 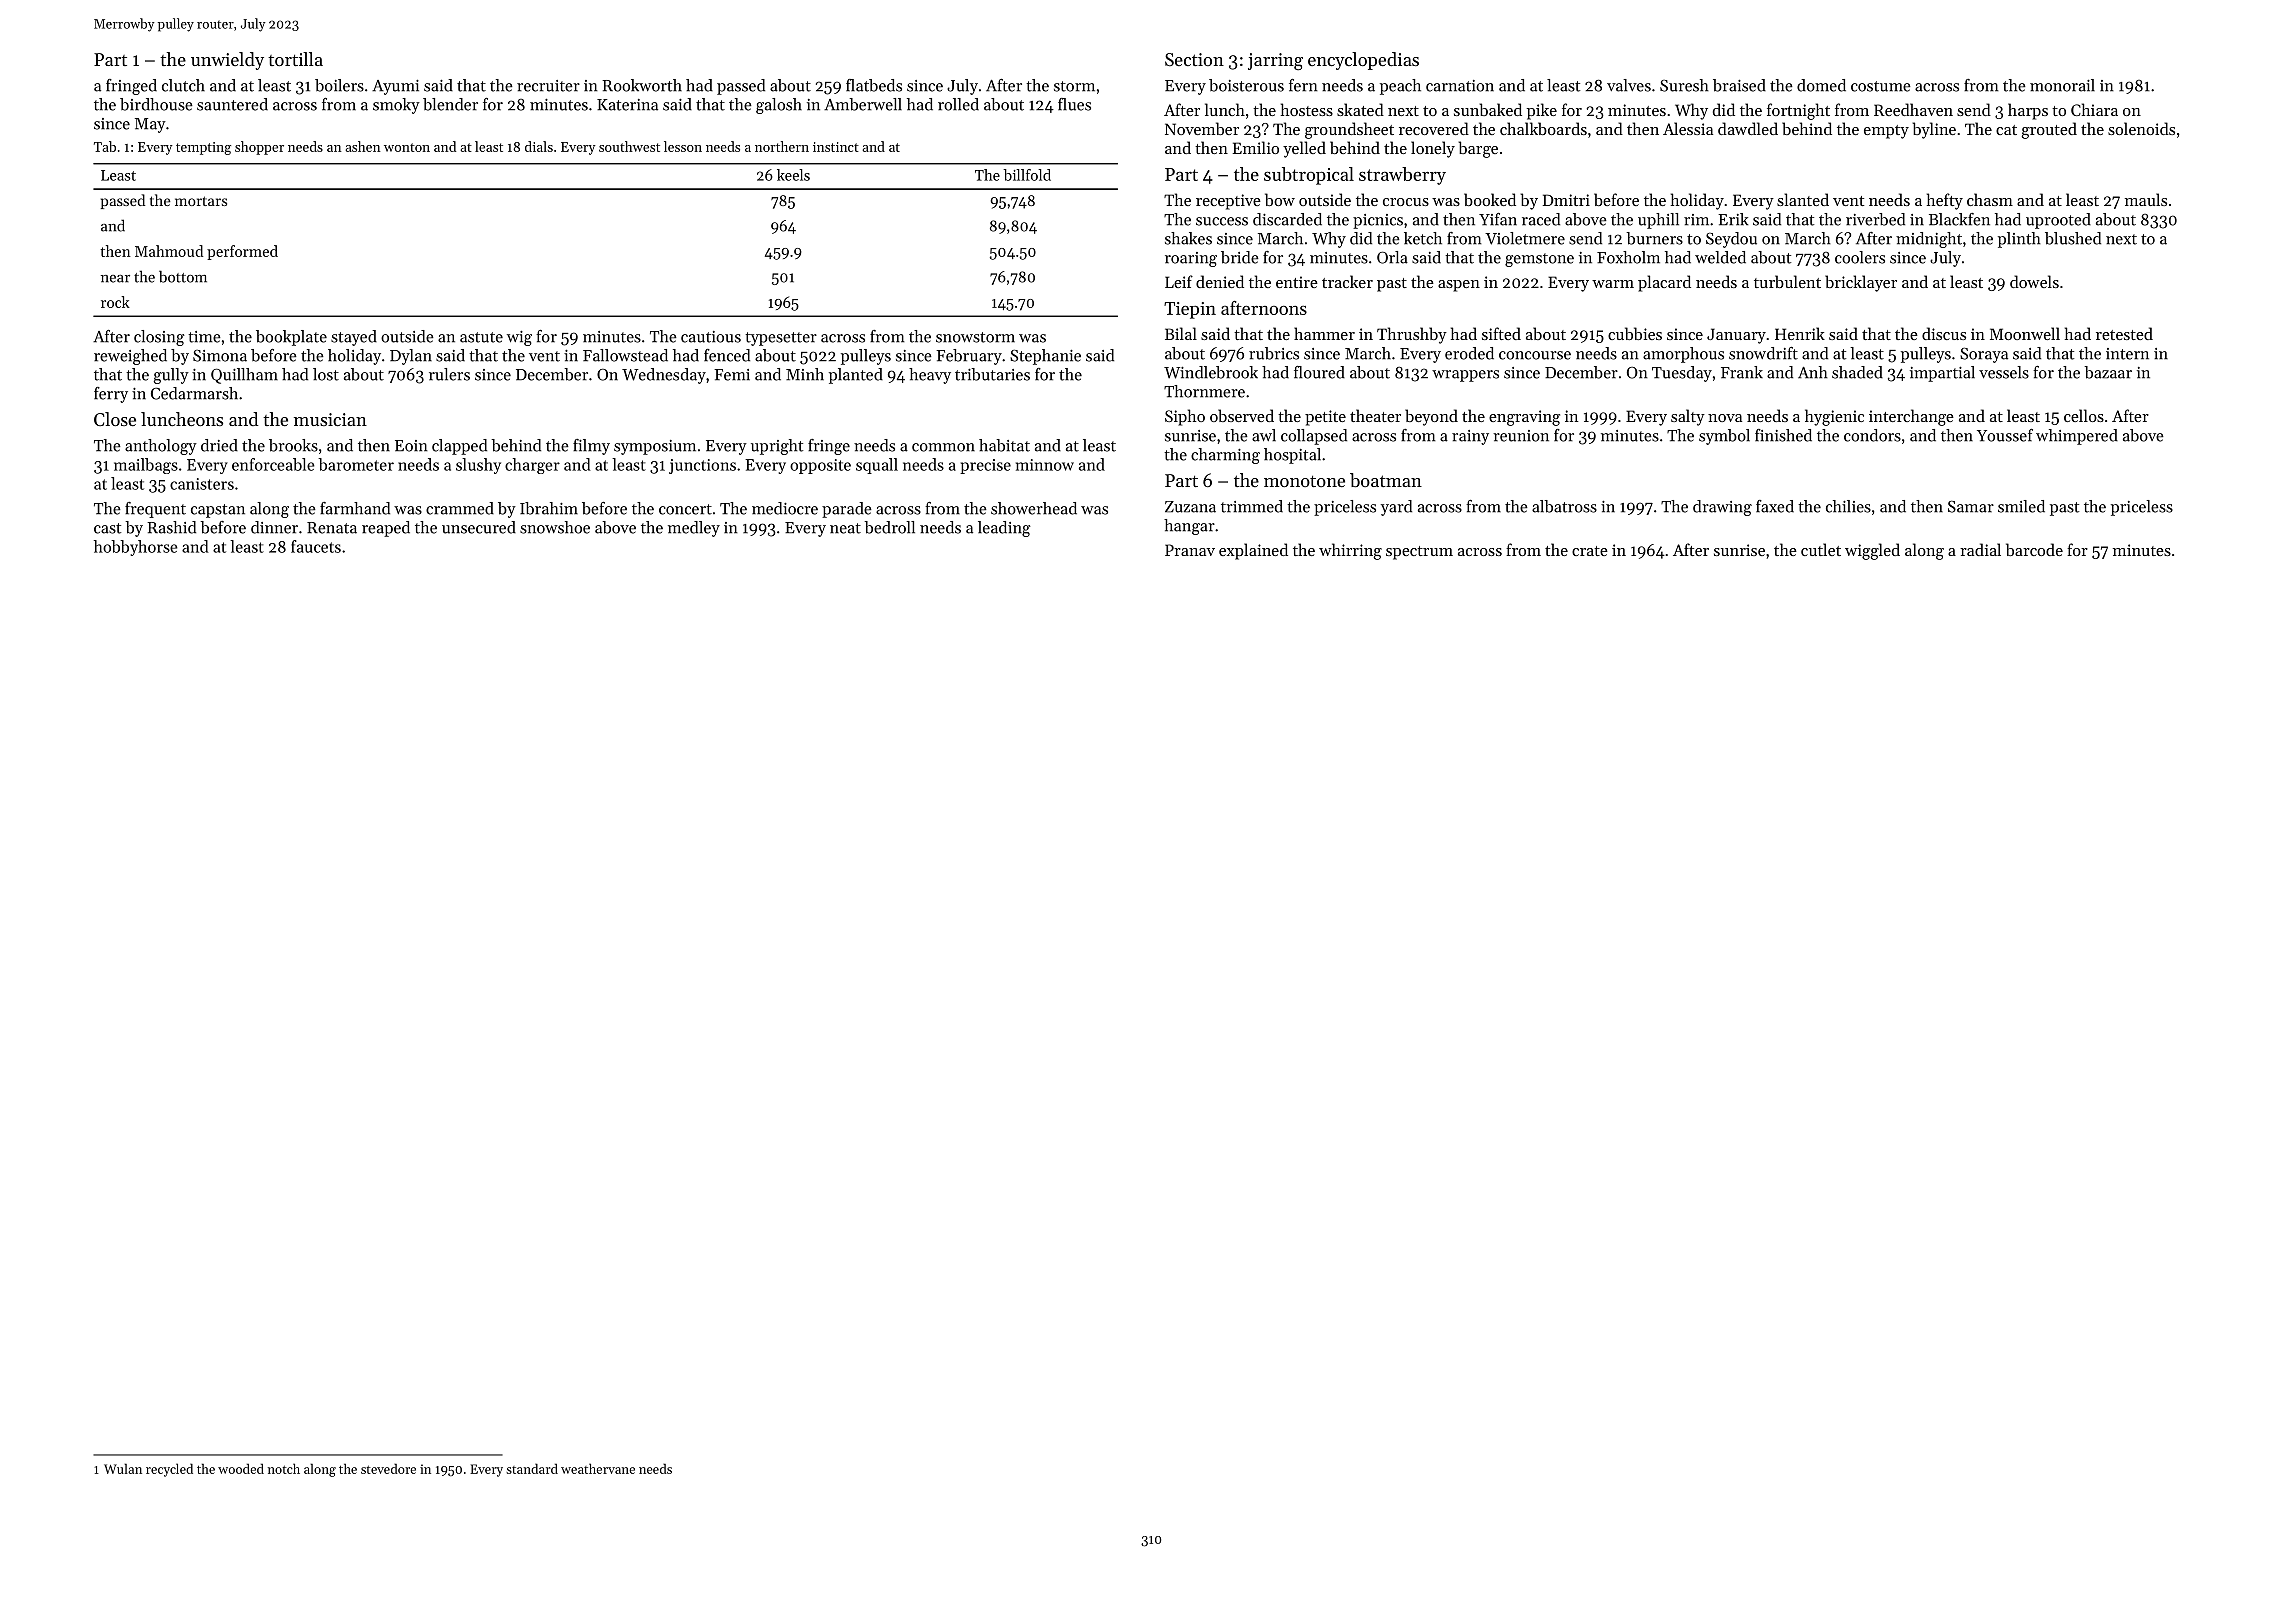 What do you see at coordinates (1872, 551) in the screenshot?
I see `wiggled` at bounding box center [1872, 551].
